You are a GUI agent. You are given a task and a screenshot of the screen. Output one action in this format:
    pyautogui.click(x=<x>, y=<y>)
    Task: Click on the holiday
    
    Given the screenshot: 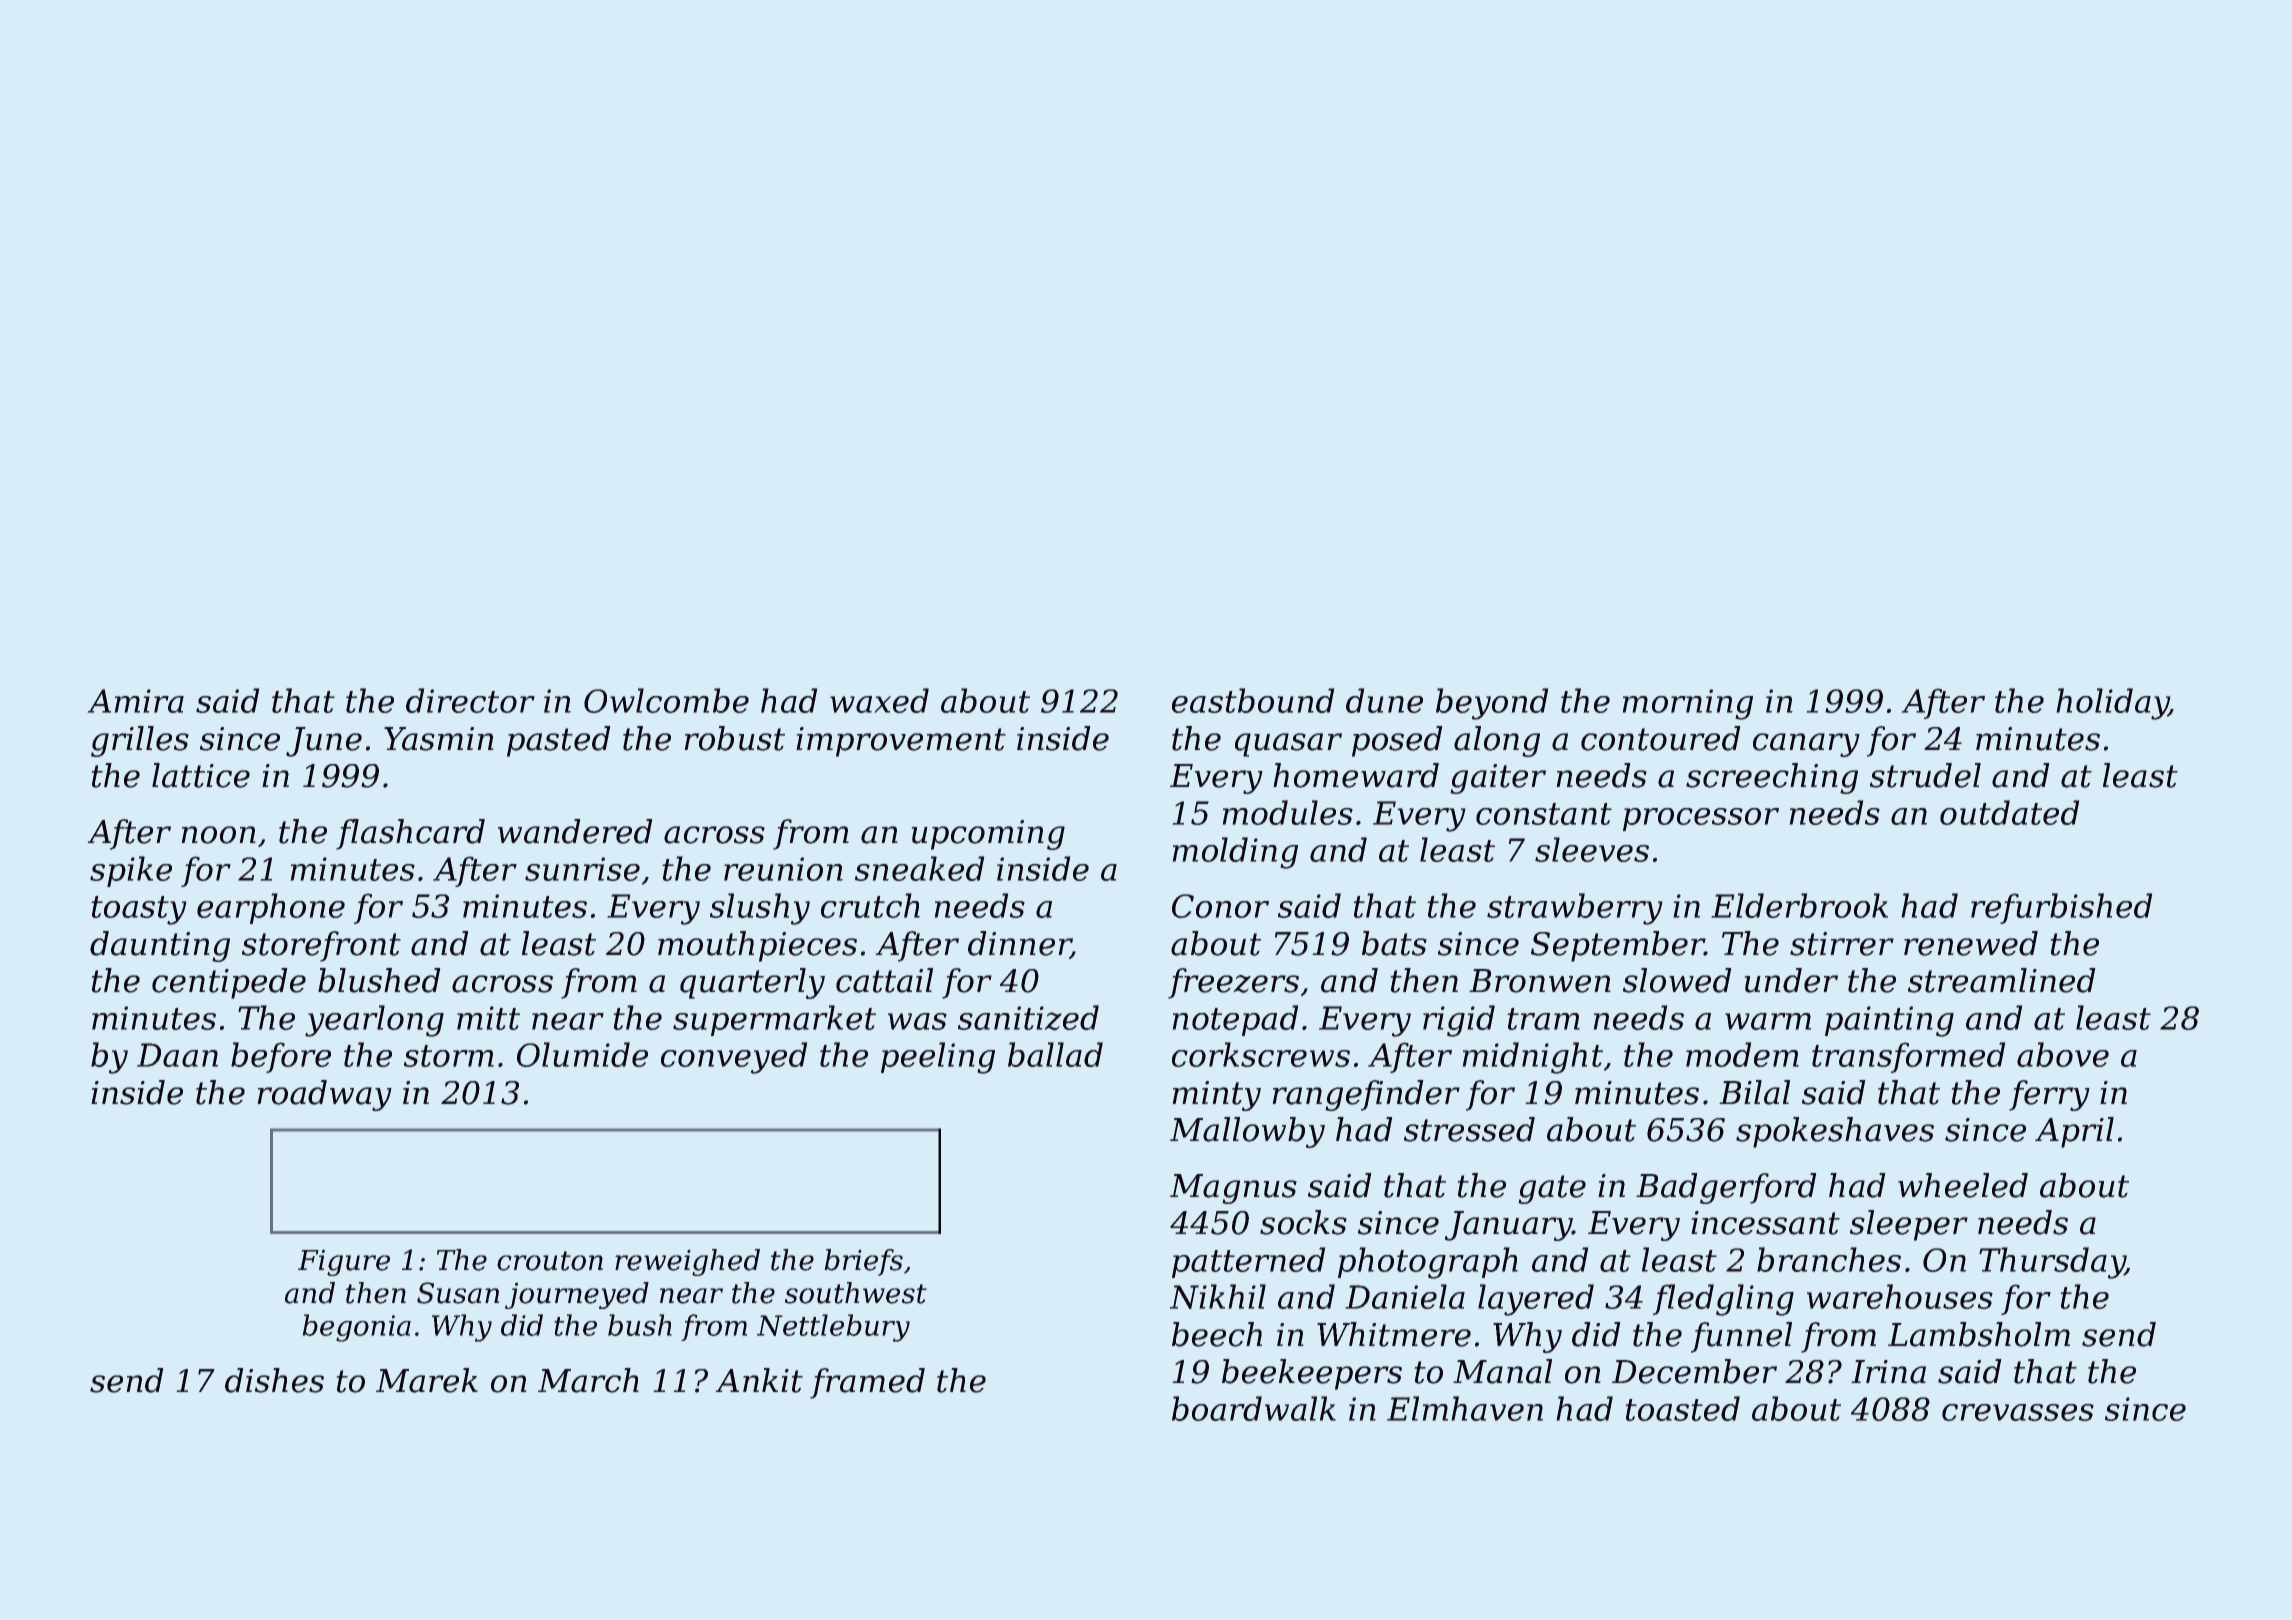 What is the action you would take?
    pyautogui.click(x=2112, y=704)
